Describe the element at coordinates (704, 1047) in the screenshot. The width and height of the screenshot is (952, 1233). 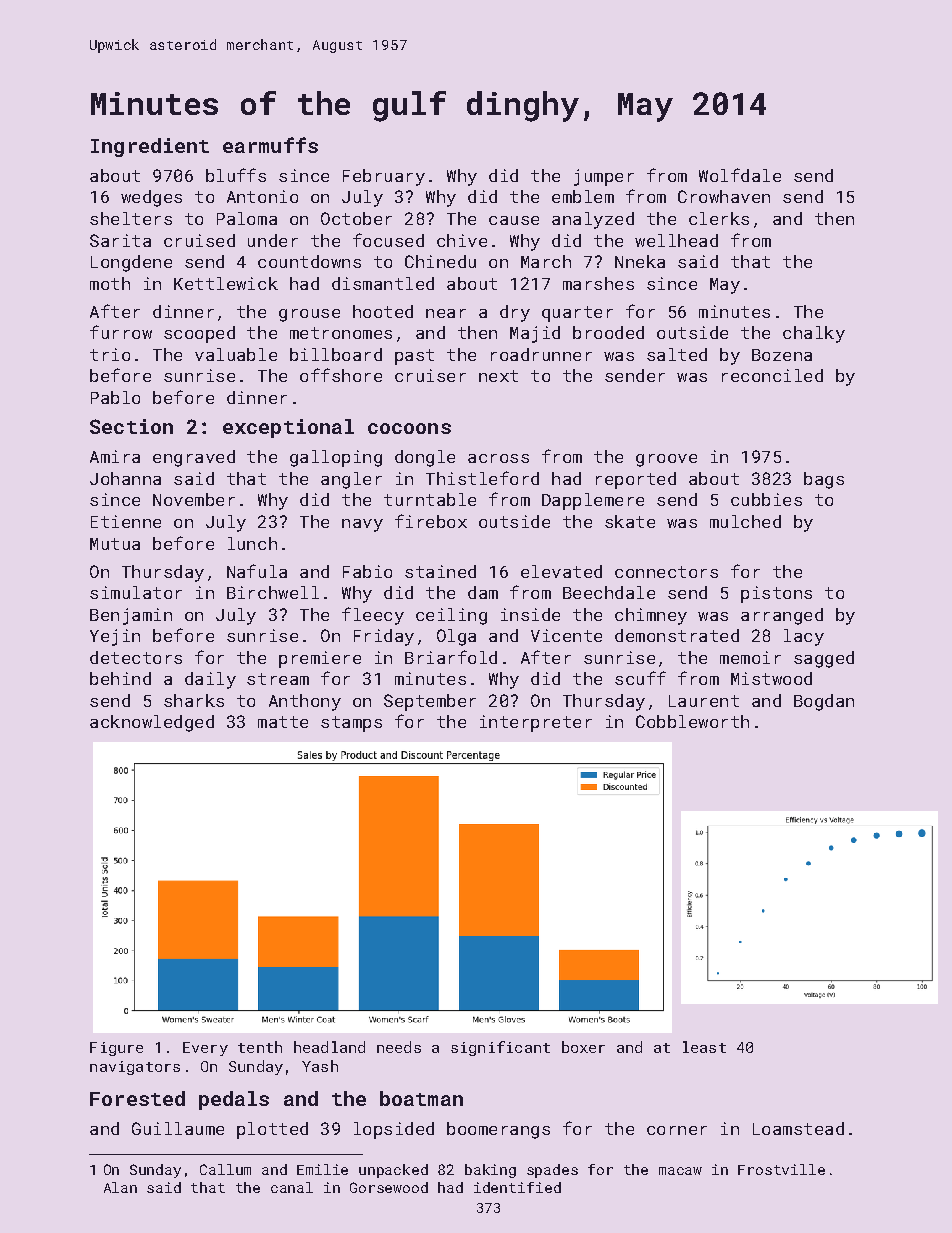
I see `least` at that location.
